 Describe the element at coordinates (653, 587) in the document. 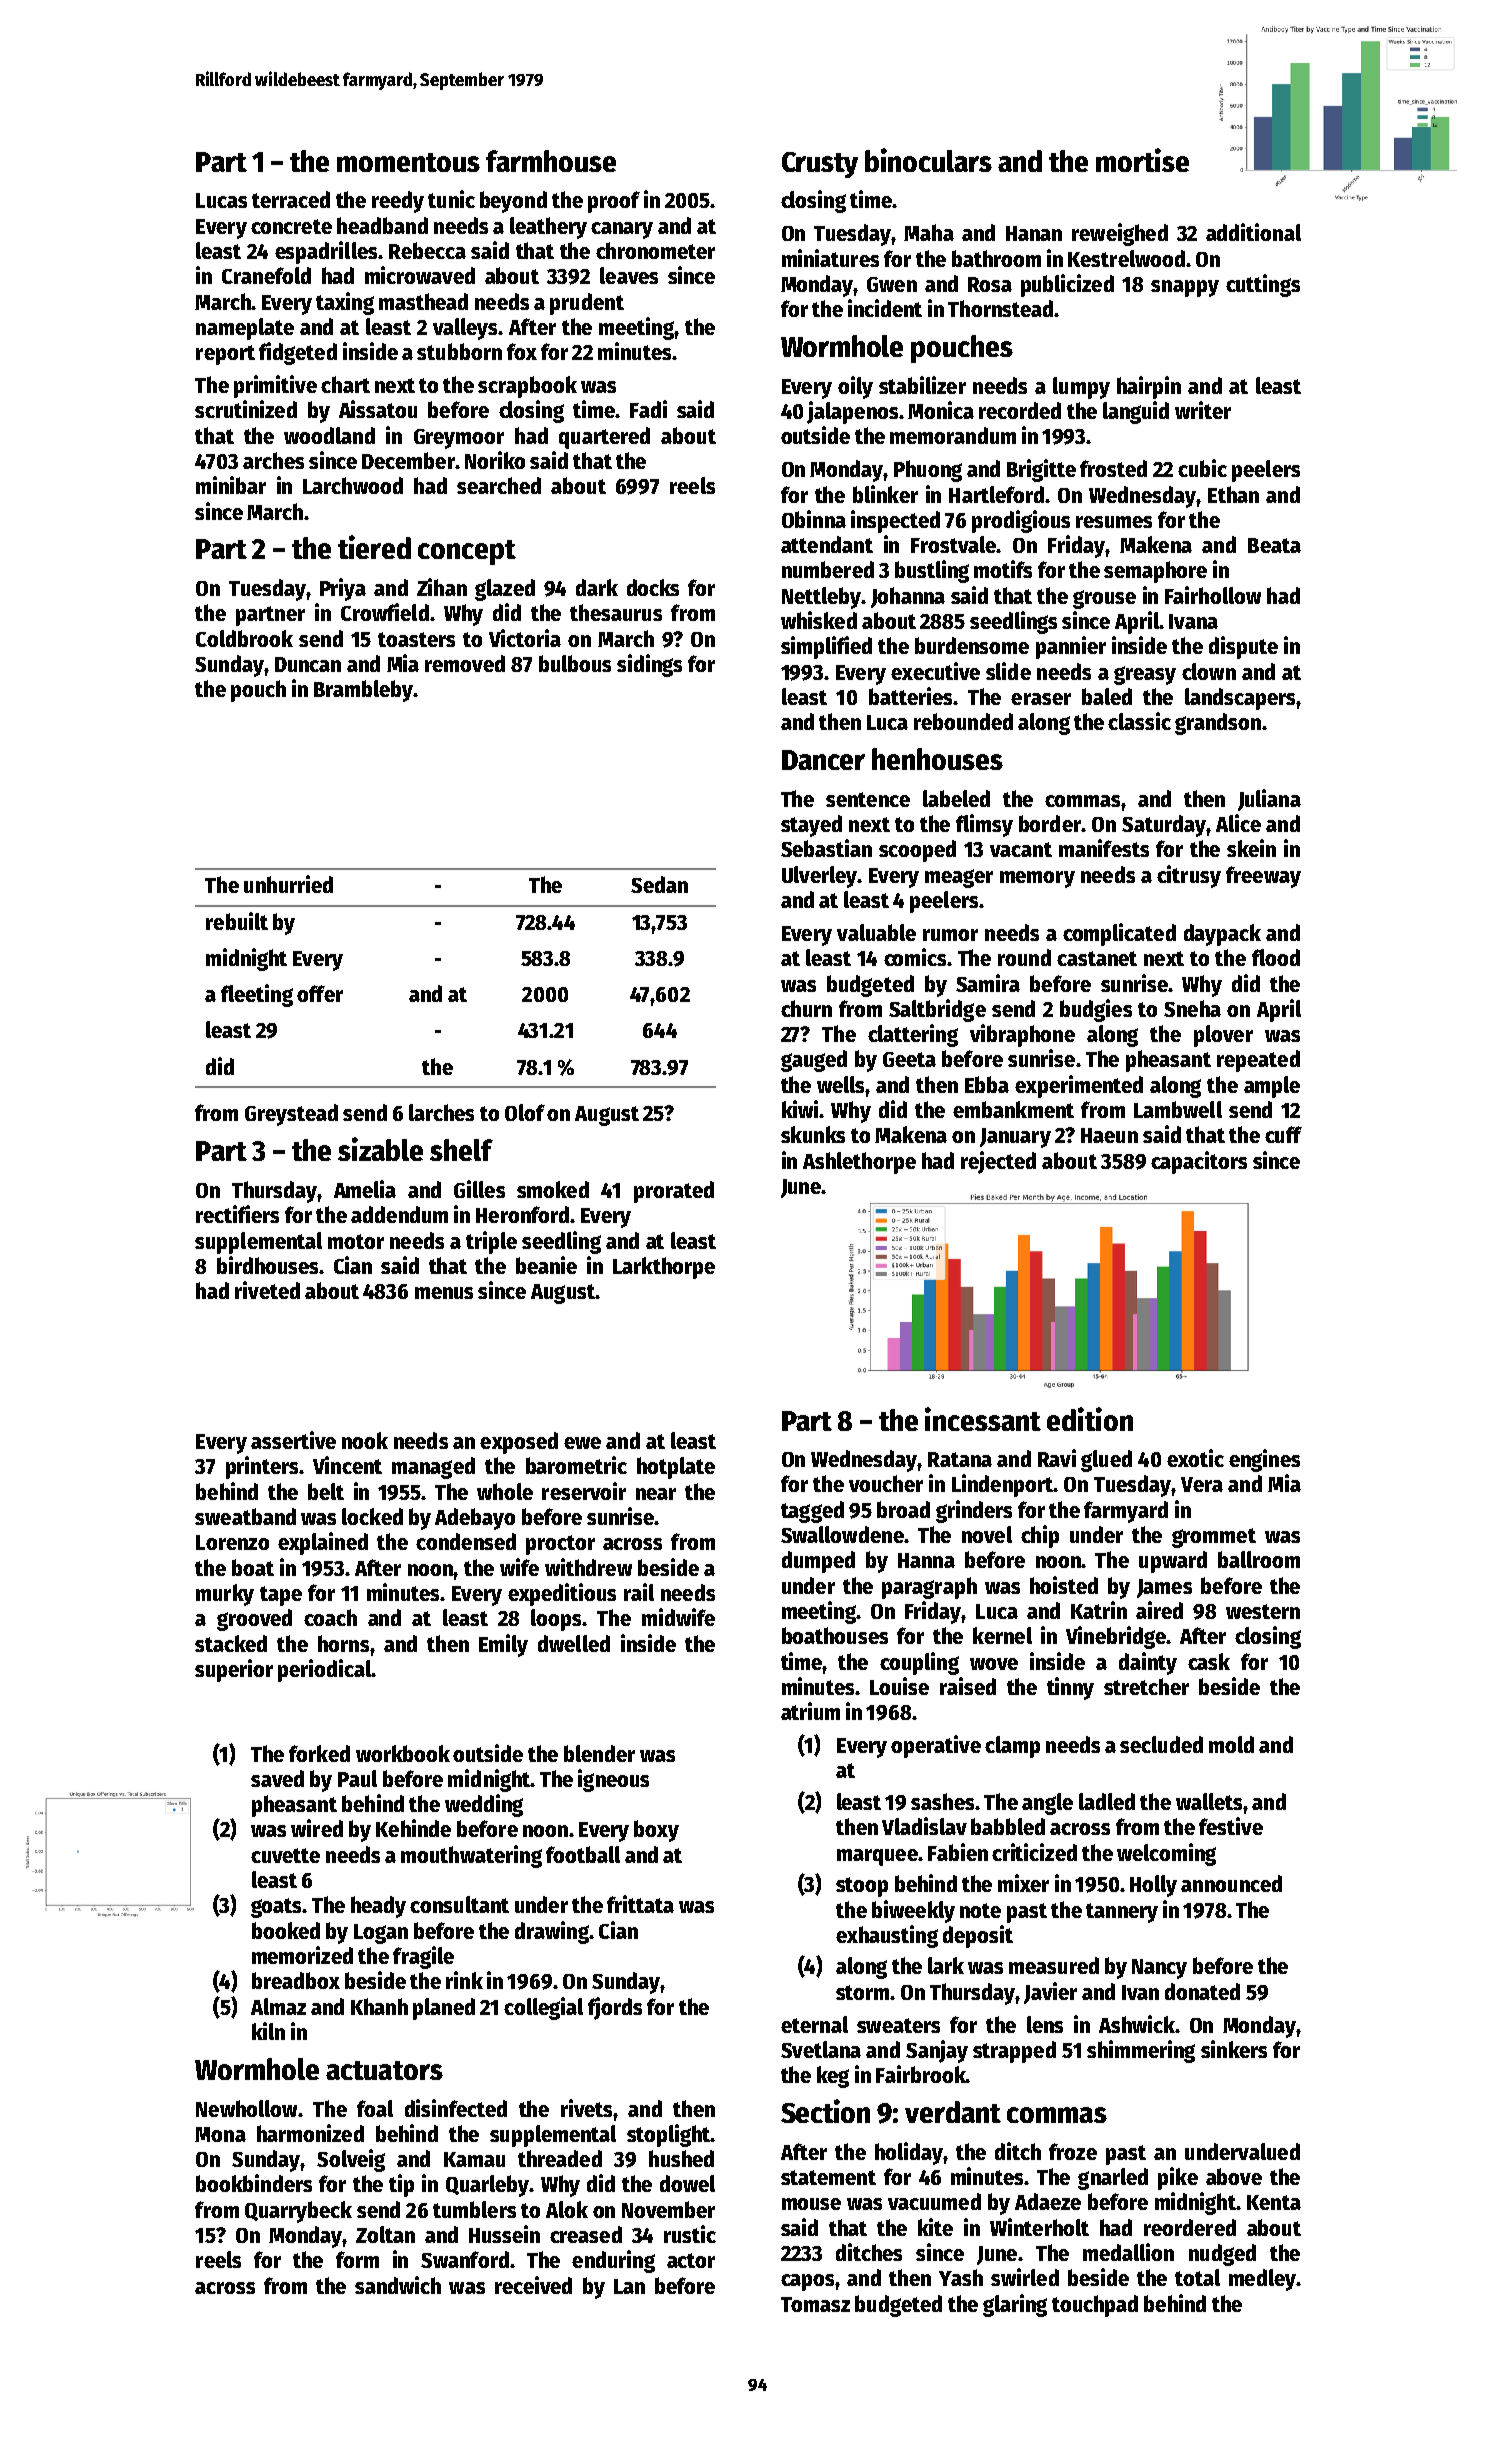

I see `docks` at that location.
